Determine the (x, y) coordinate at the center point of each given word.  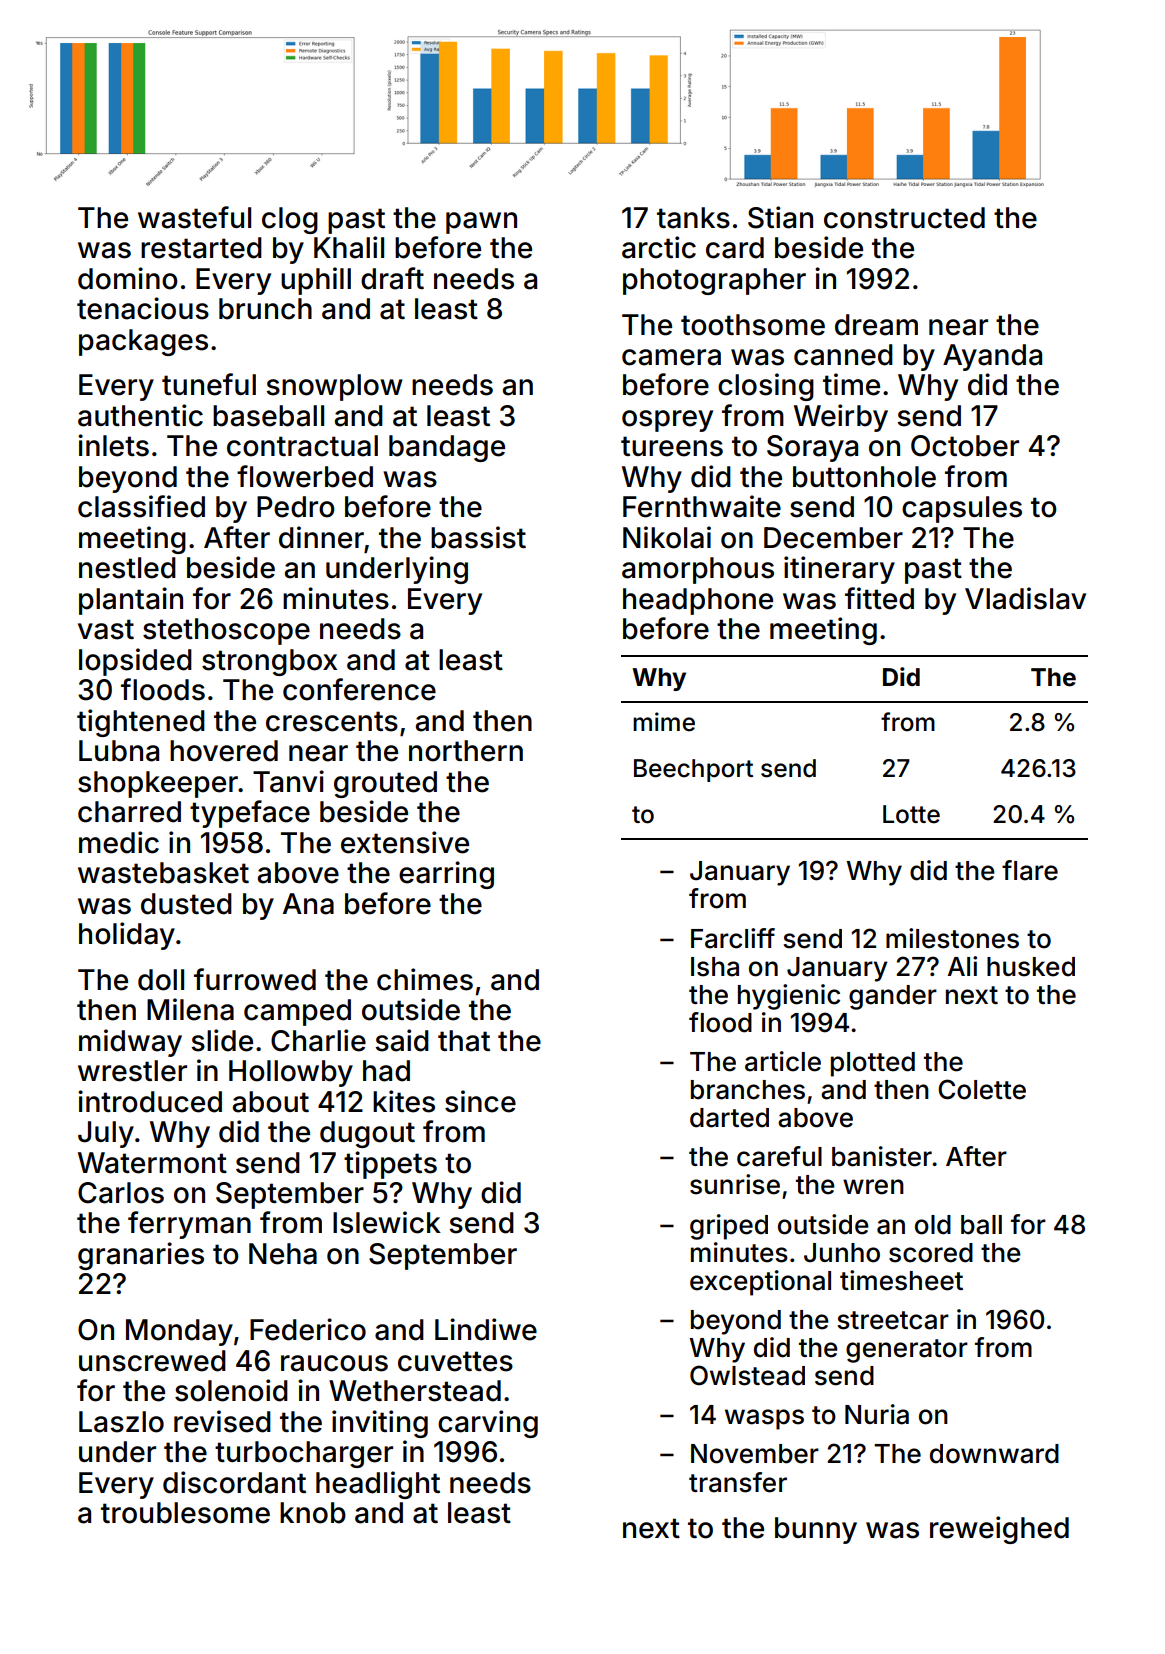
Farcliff (733, 938)
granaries (141, 1256)
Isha (715, 967)
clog (290, 220)
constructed (904, 218)
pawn (481, 223)
